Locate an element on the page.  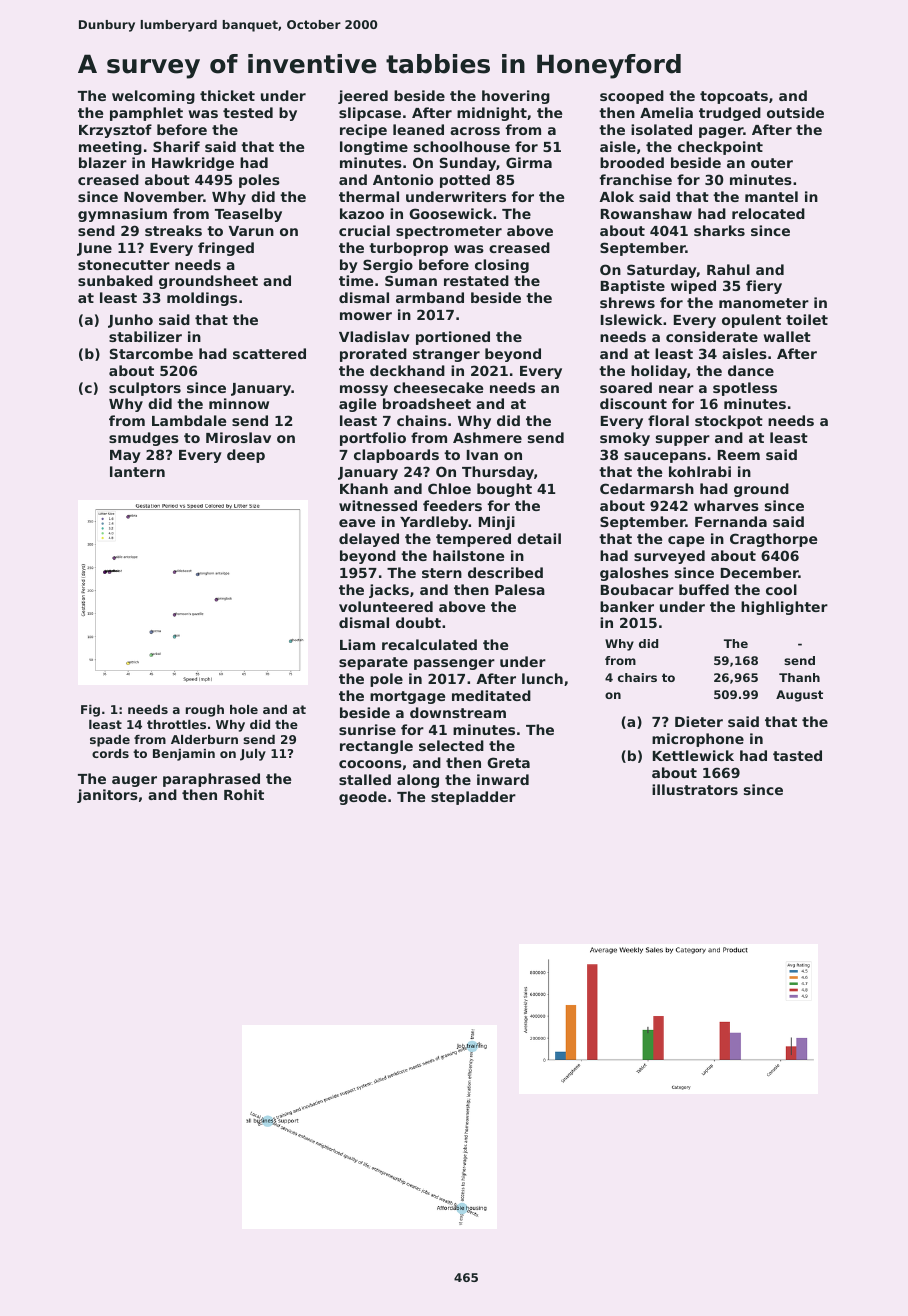
Cragthorpe is located at coordinates (773, 540).
